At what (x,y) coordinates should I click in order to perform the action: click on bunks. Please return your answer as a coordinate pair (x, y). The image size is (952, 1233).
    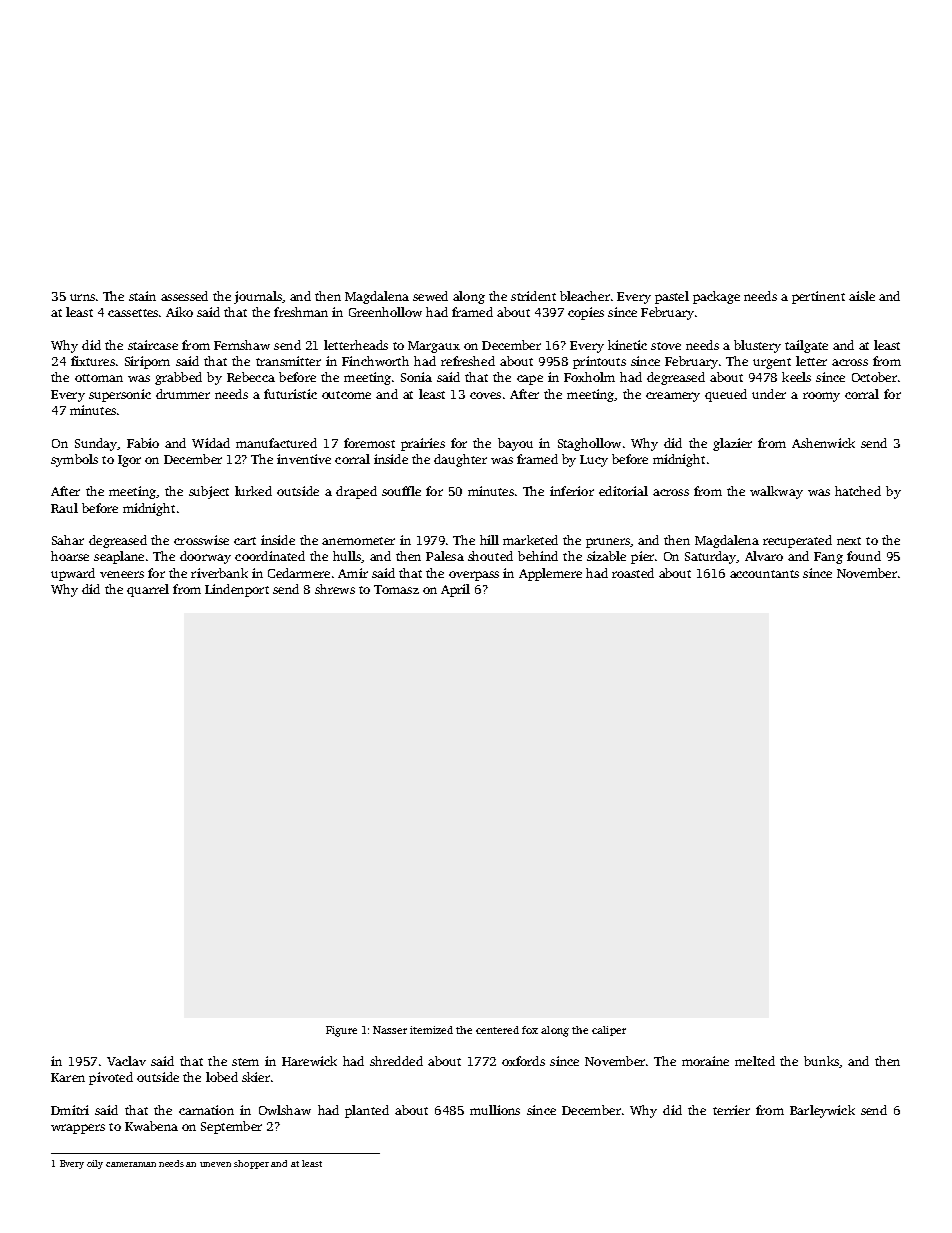
    Looking at the image, I should click on (821, 1061).
